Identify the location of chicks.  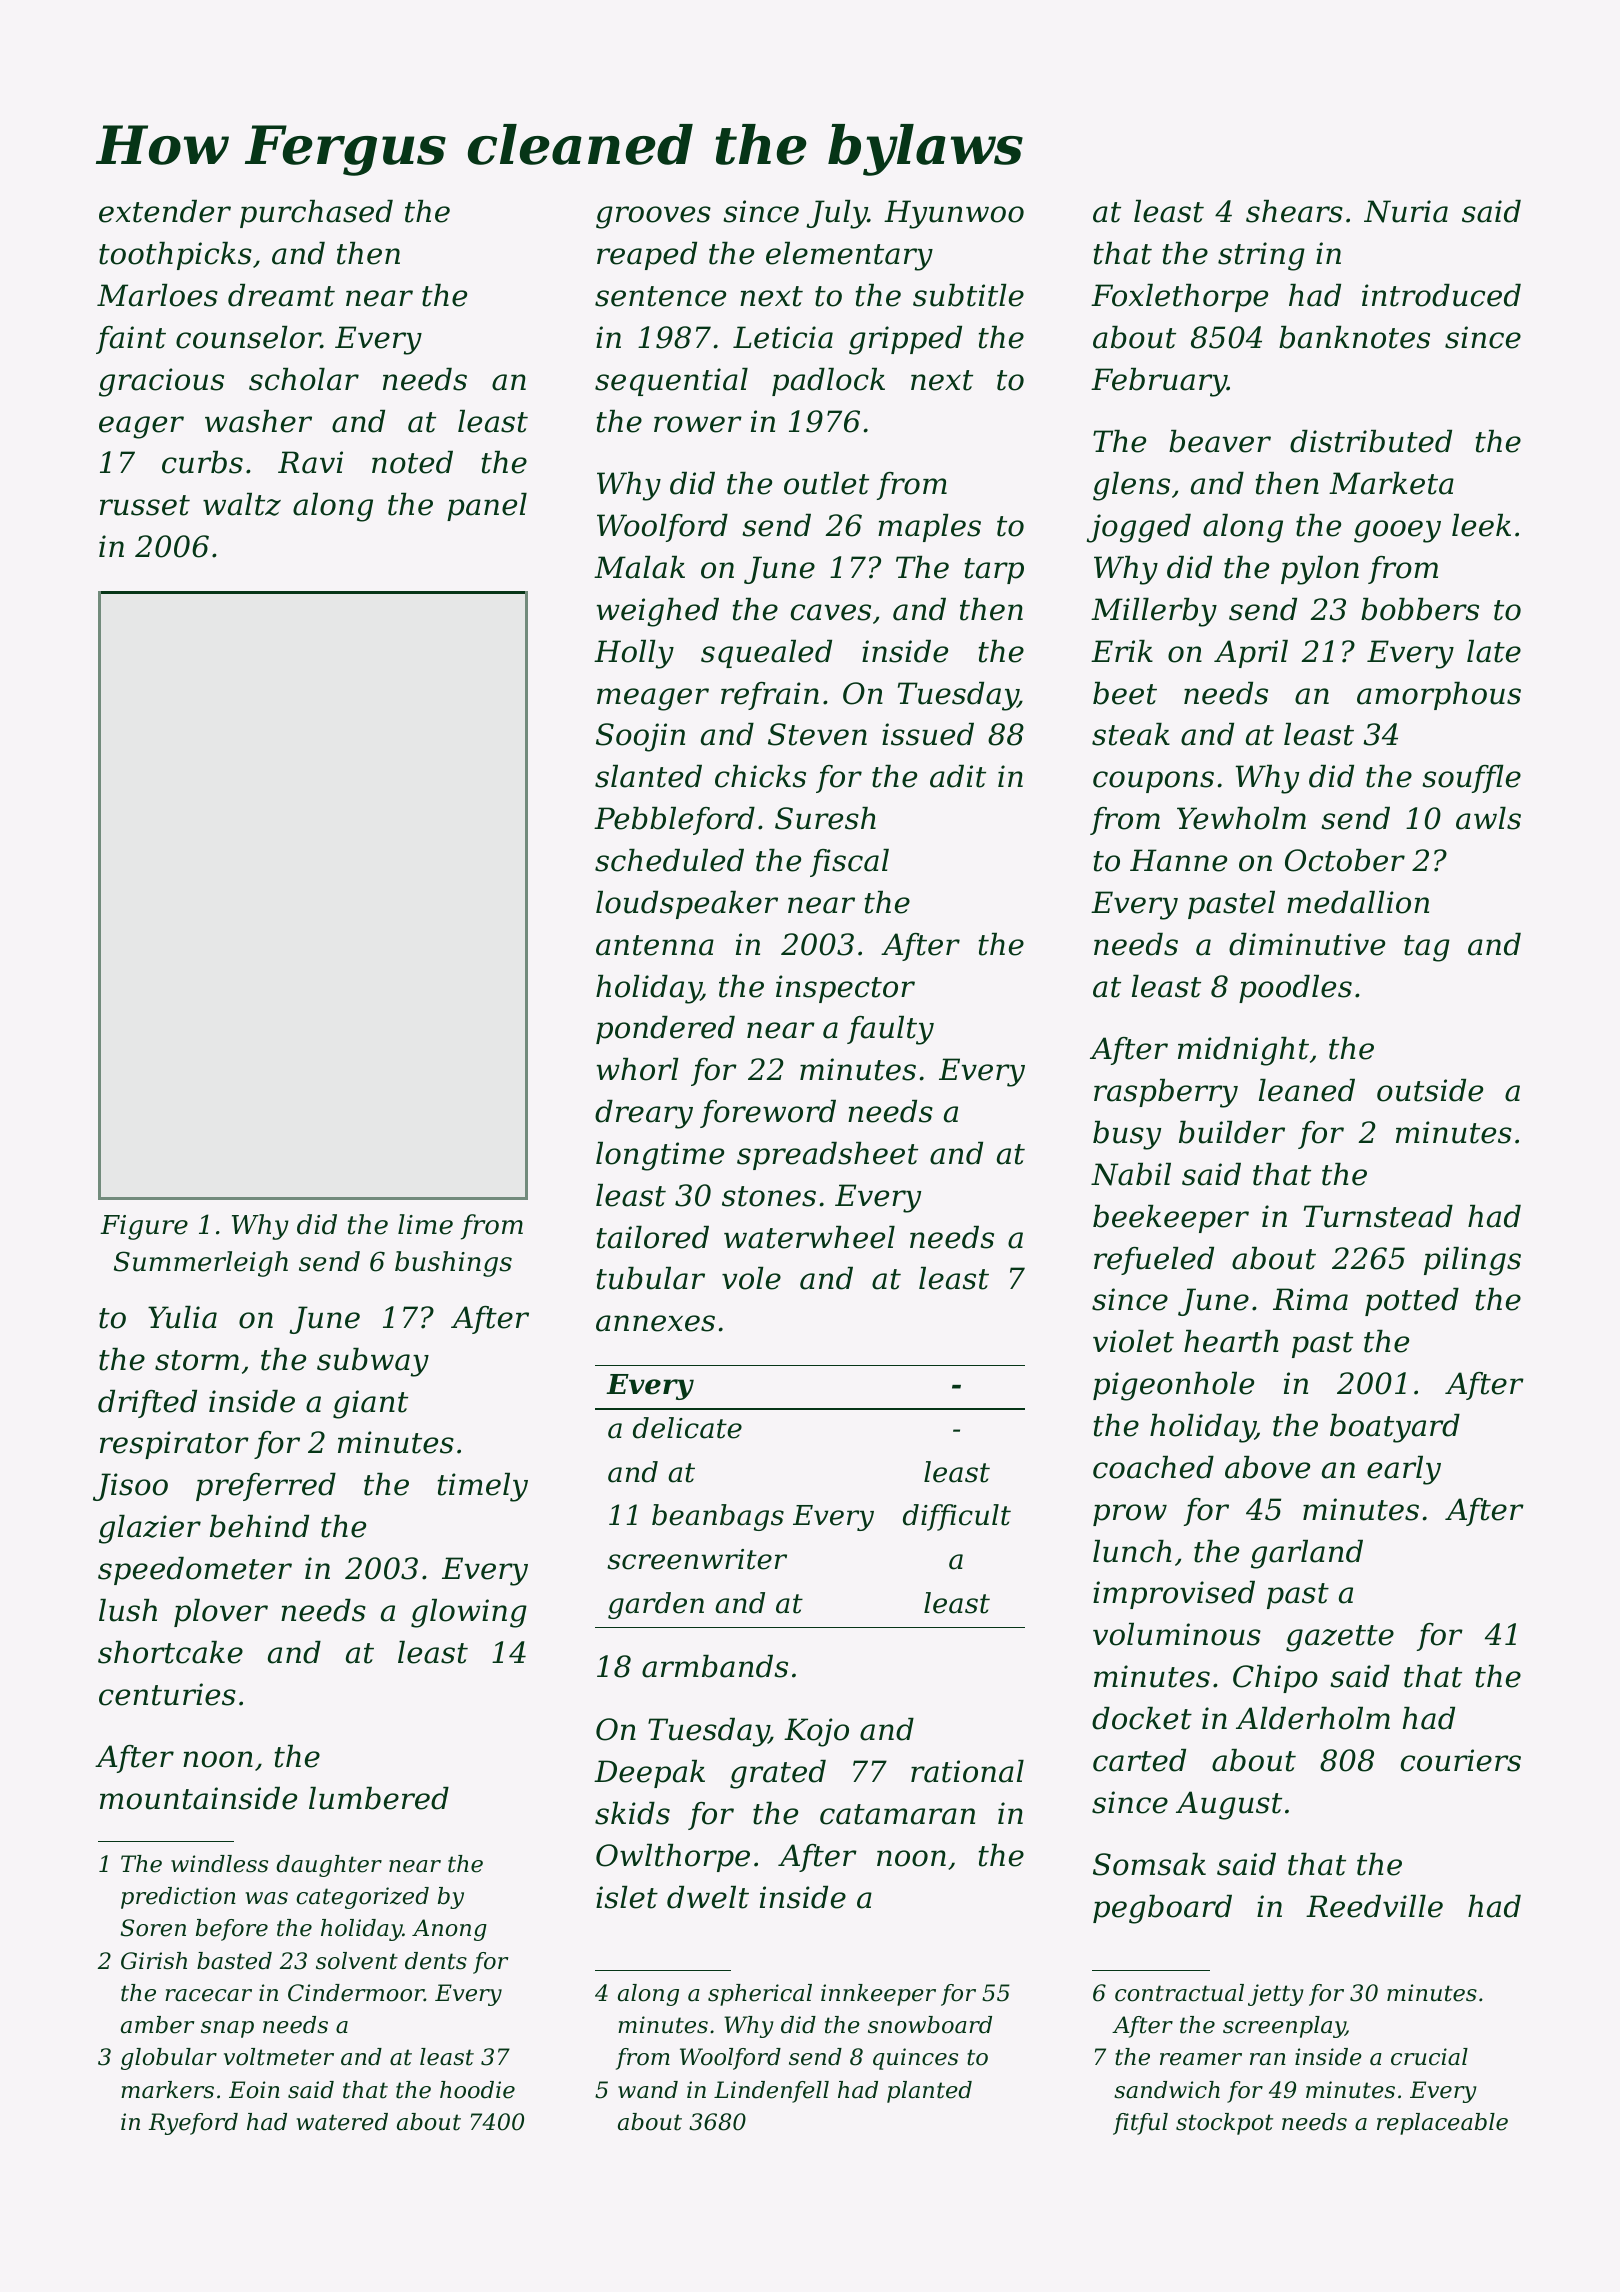
(760, 776).
